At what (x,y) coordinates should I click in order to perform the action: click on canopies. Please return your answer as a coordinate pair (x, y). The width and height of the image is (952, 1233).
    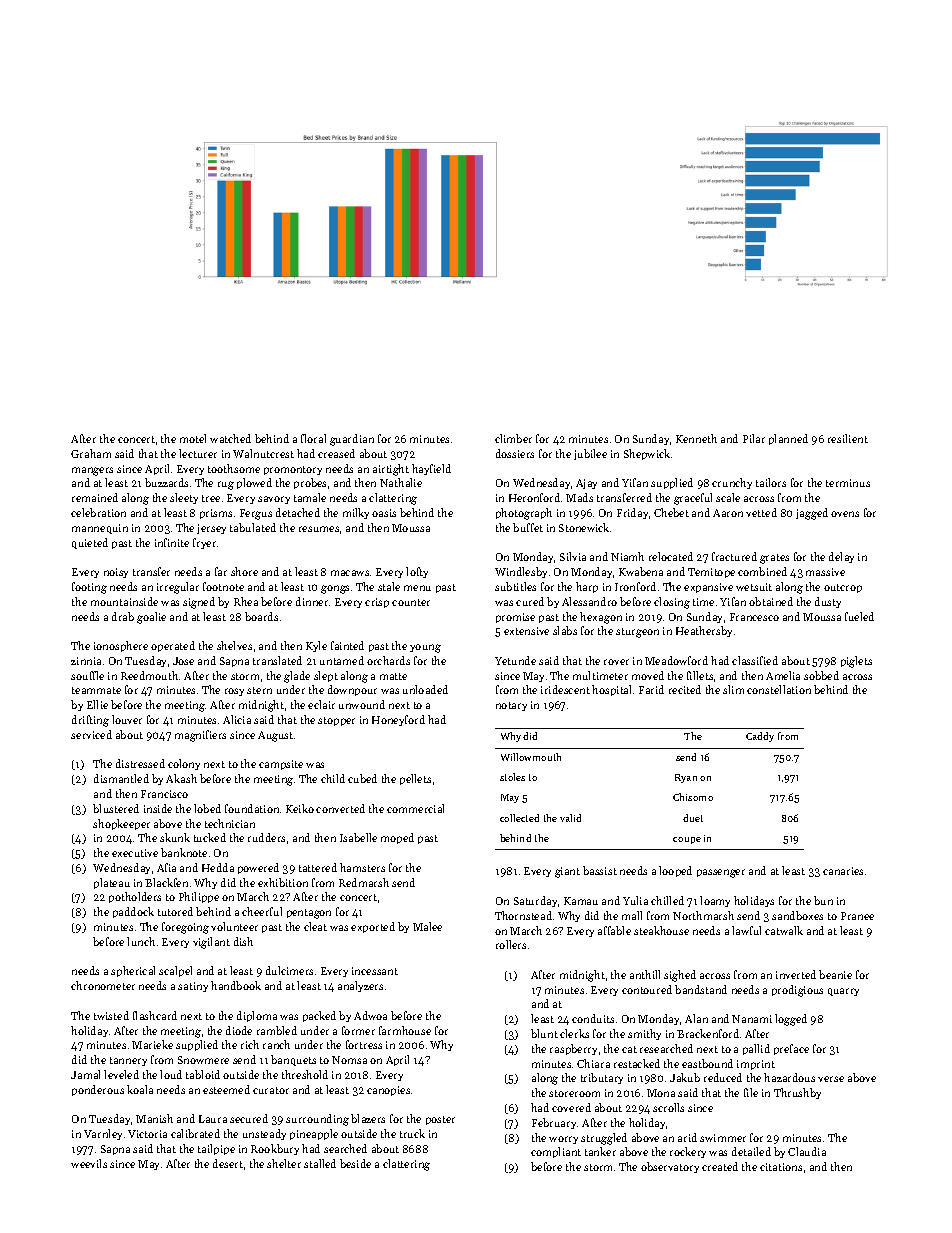
    Looking at the image, I should click on (388, 1091).
